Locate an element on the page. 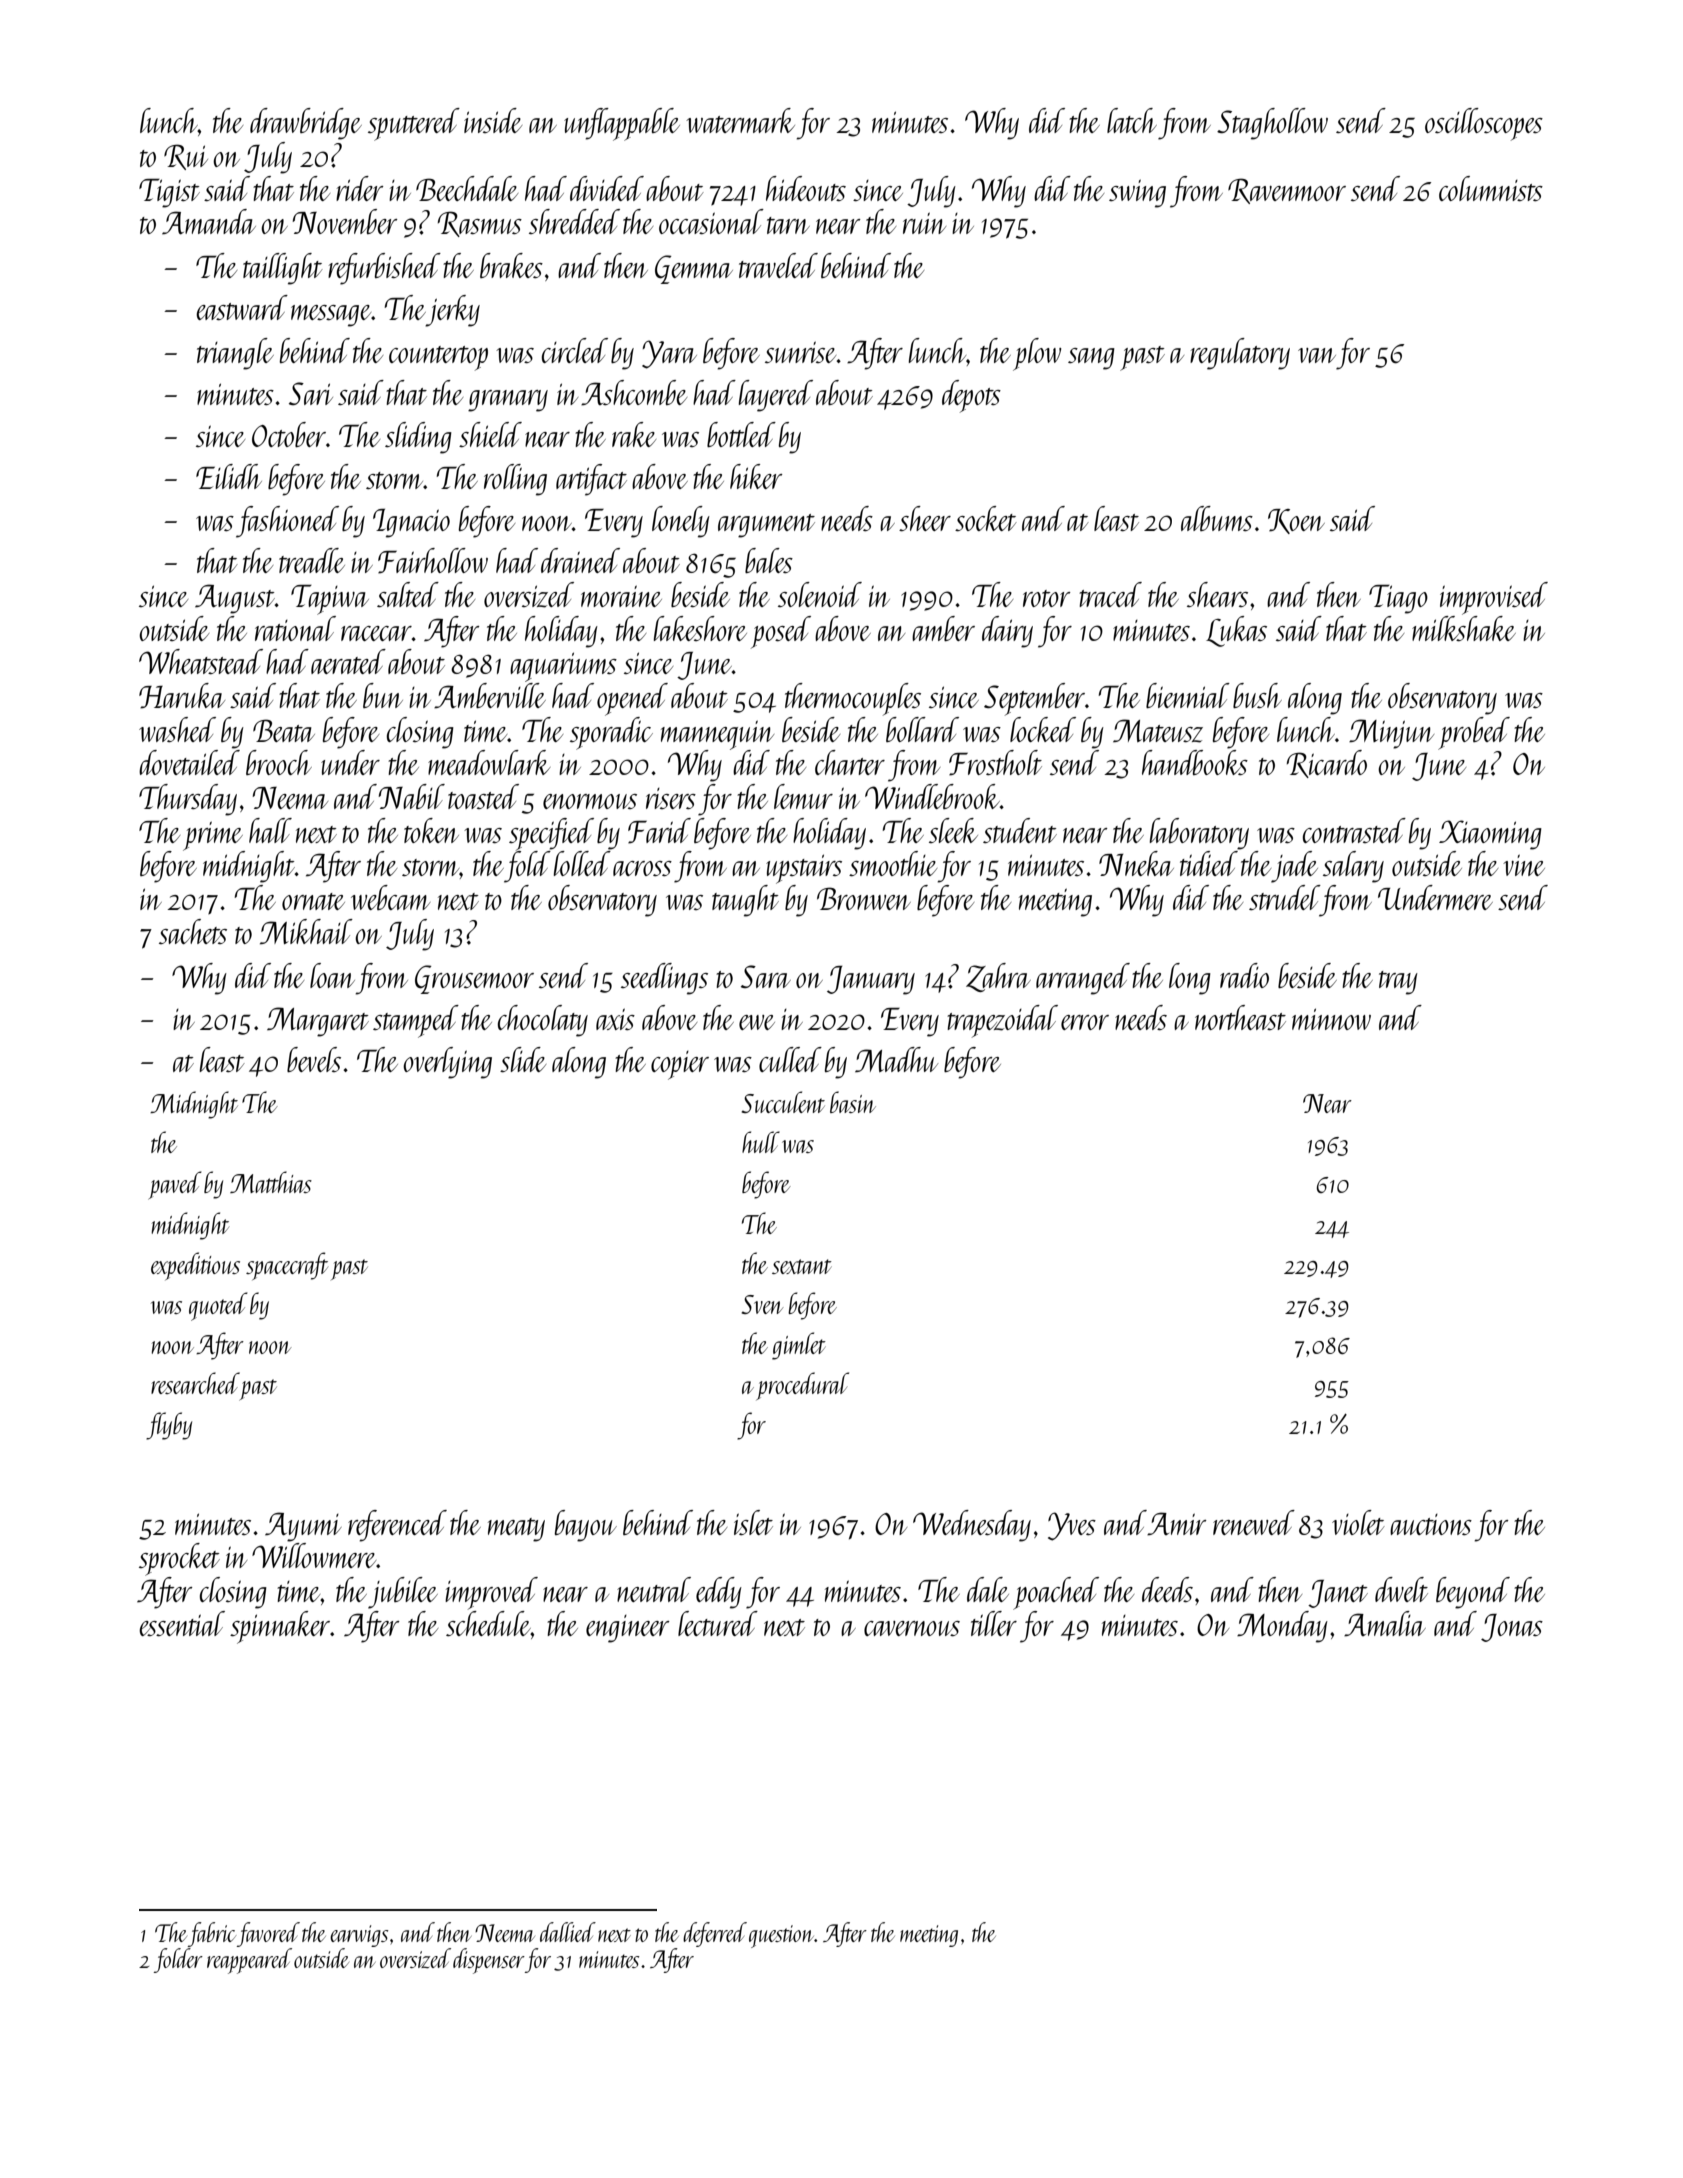 The width and height of the image is (1683, 2178). Tigist is located at coordinates (169, 193).
